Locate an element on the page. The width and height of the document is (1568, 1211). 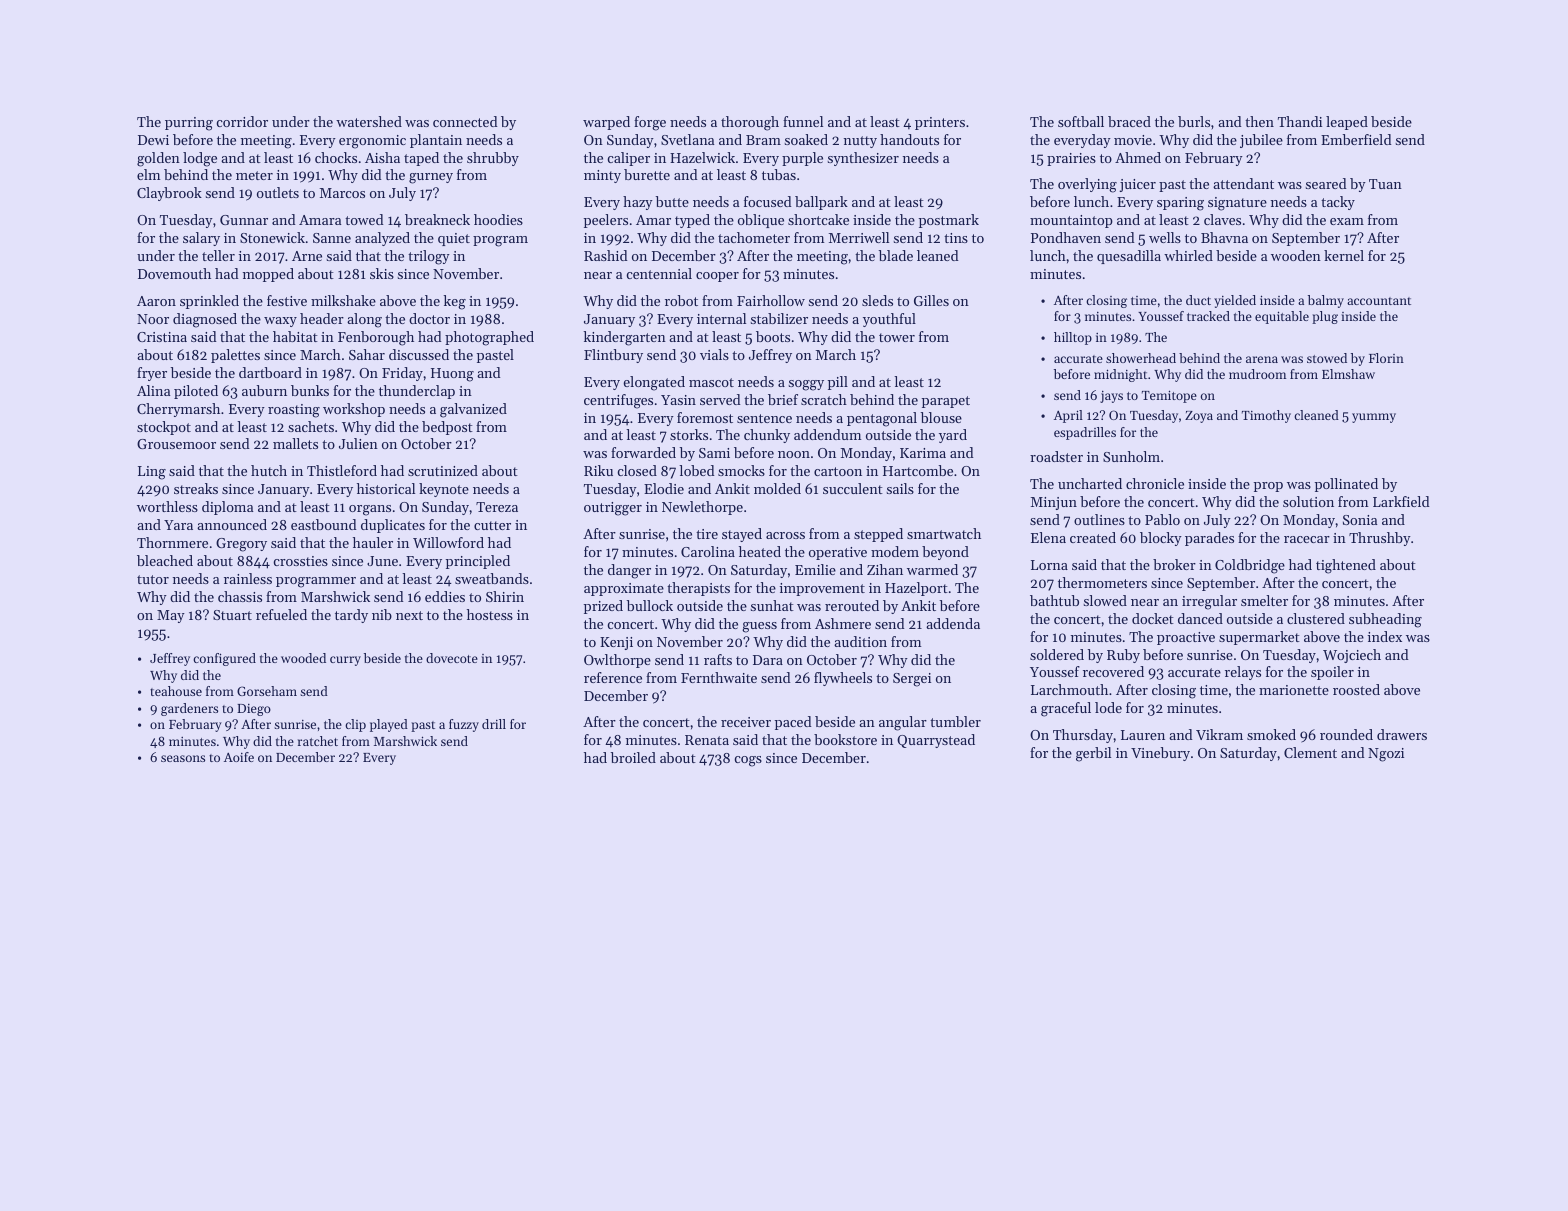
purring is located at coordinates (189, 124).
